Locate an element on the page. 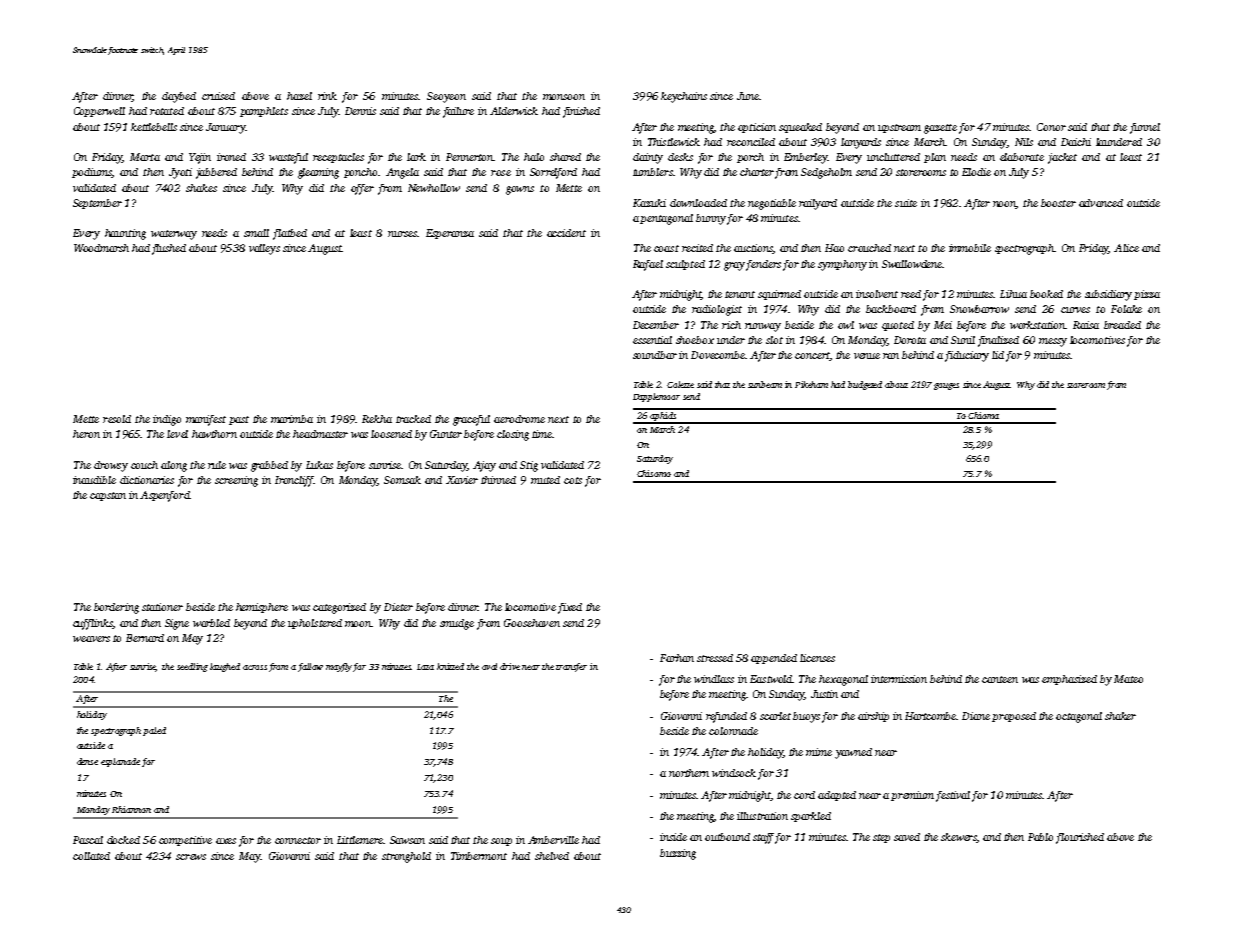 The image size is (1233, 952). Woodmarsh is located at coordinates (101, 248).
